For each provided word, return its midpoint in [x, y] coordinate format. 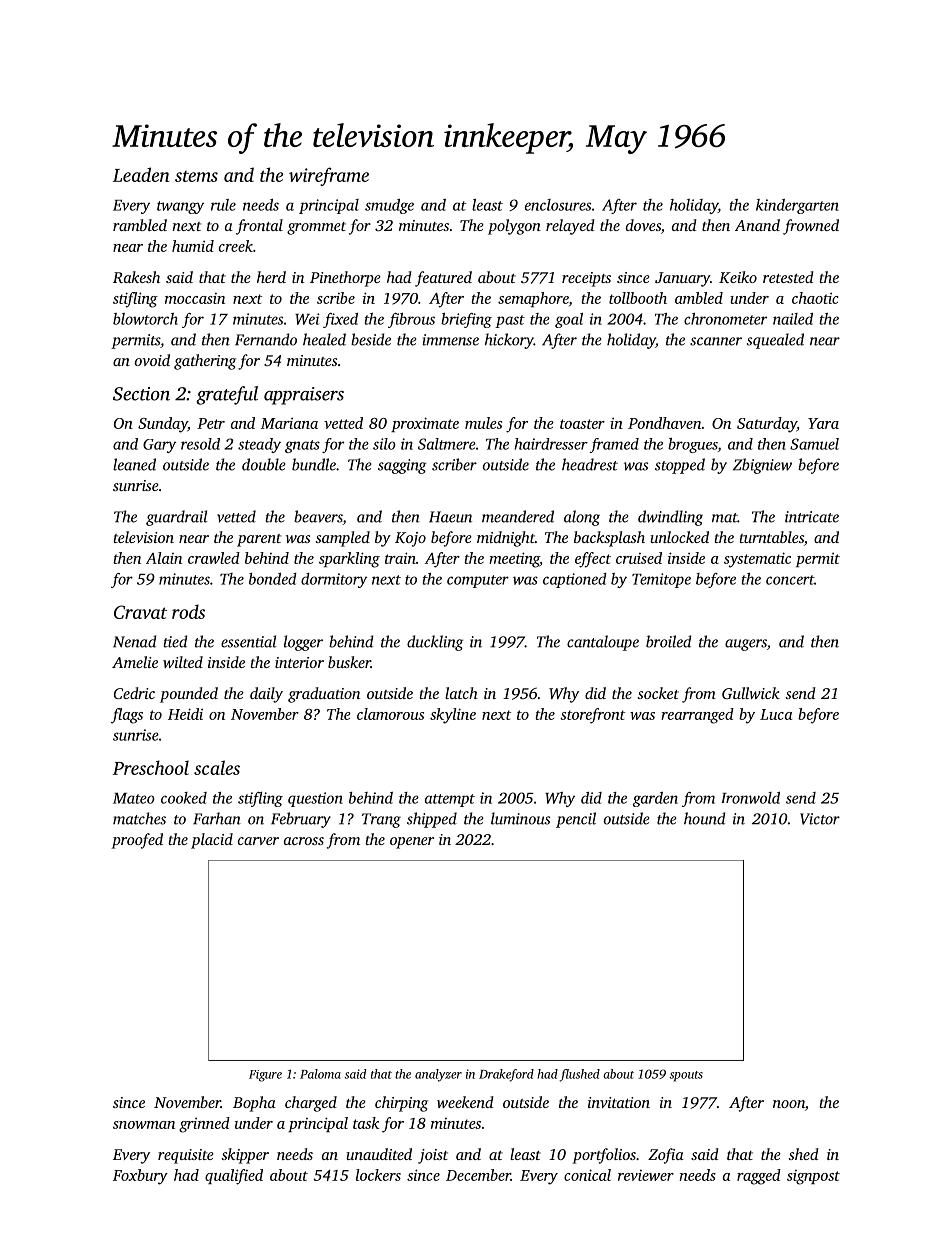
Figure [265, 1076]
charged [311, 1104]
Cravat [140, 612]
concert [790, 580]
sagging [402, 466]
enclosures [558, 205]
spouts [686, 1076]
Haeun [450, 517]
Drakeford [506, 1075]
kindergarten [797, 206]
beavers [318, 517]
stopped [680, 466]
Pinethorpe [345, 279]
